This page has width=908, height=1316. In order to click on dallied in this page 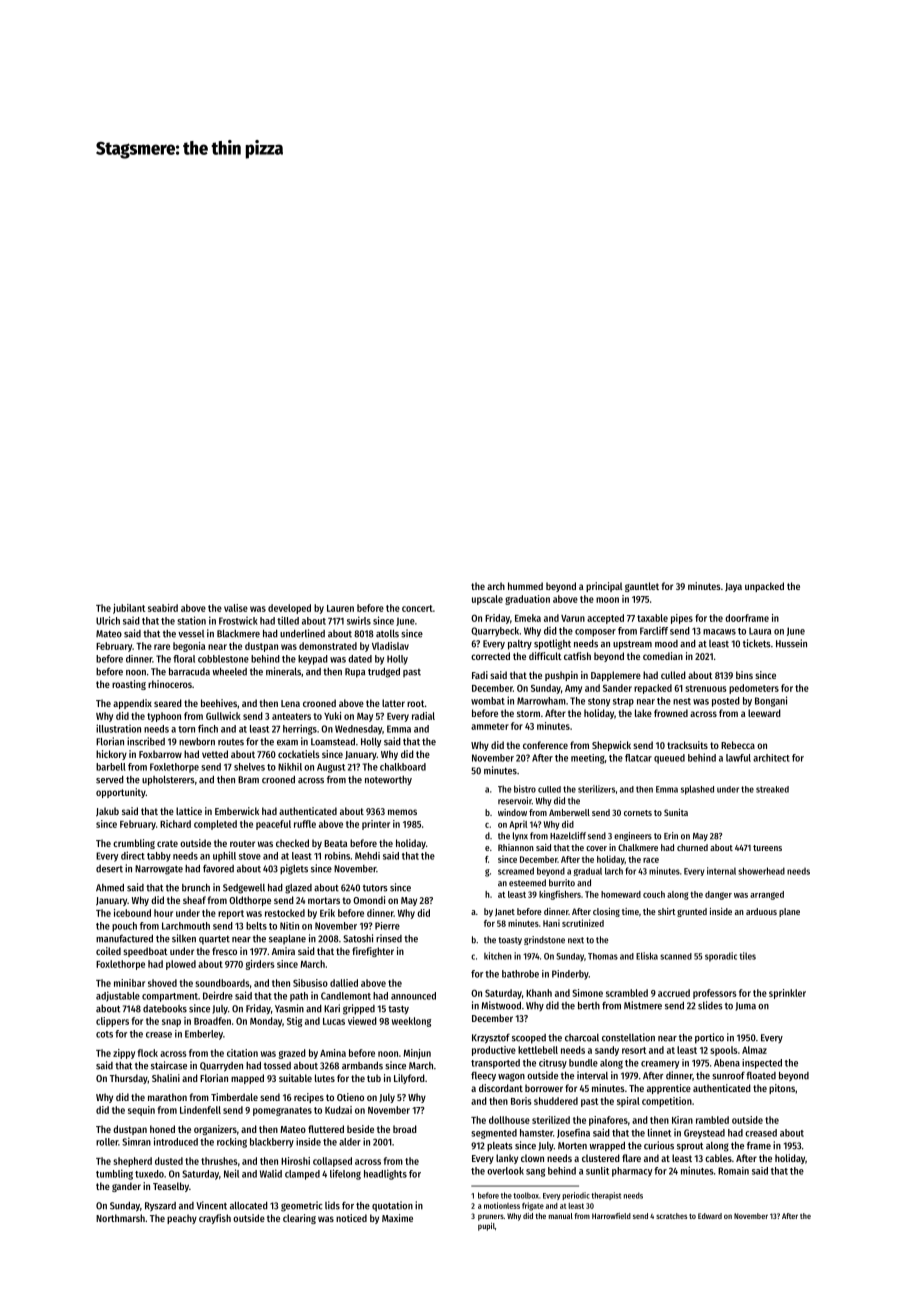, I will do `click(344, 983)`.
